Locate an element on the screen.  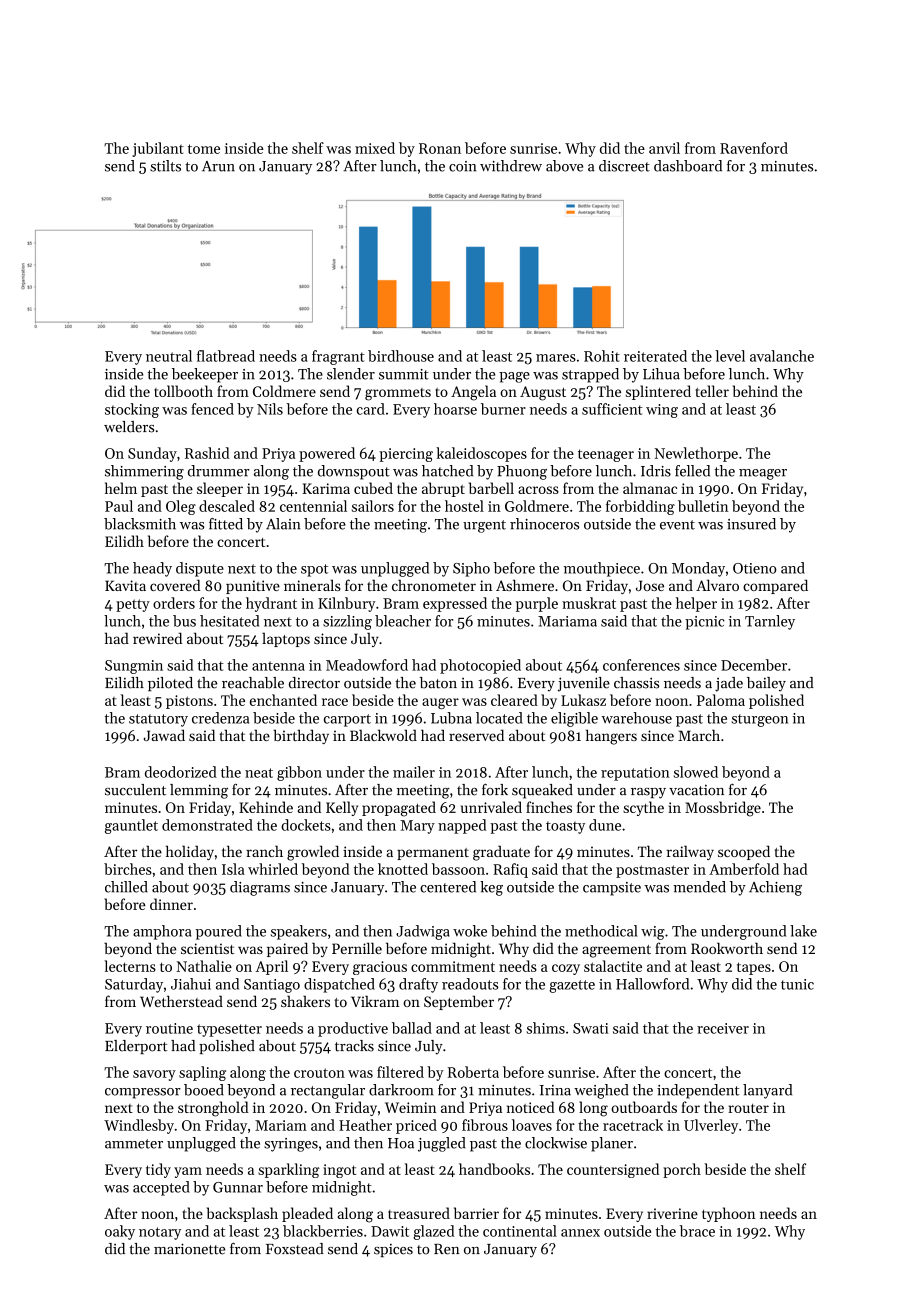
Oleg is located at coordinates (181, 507).
